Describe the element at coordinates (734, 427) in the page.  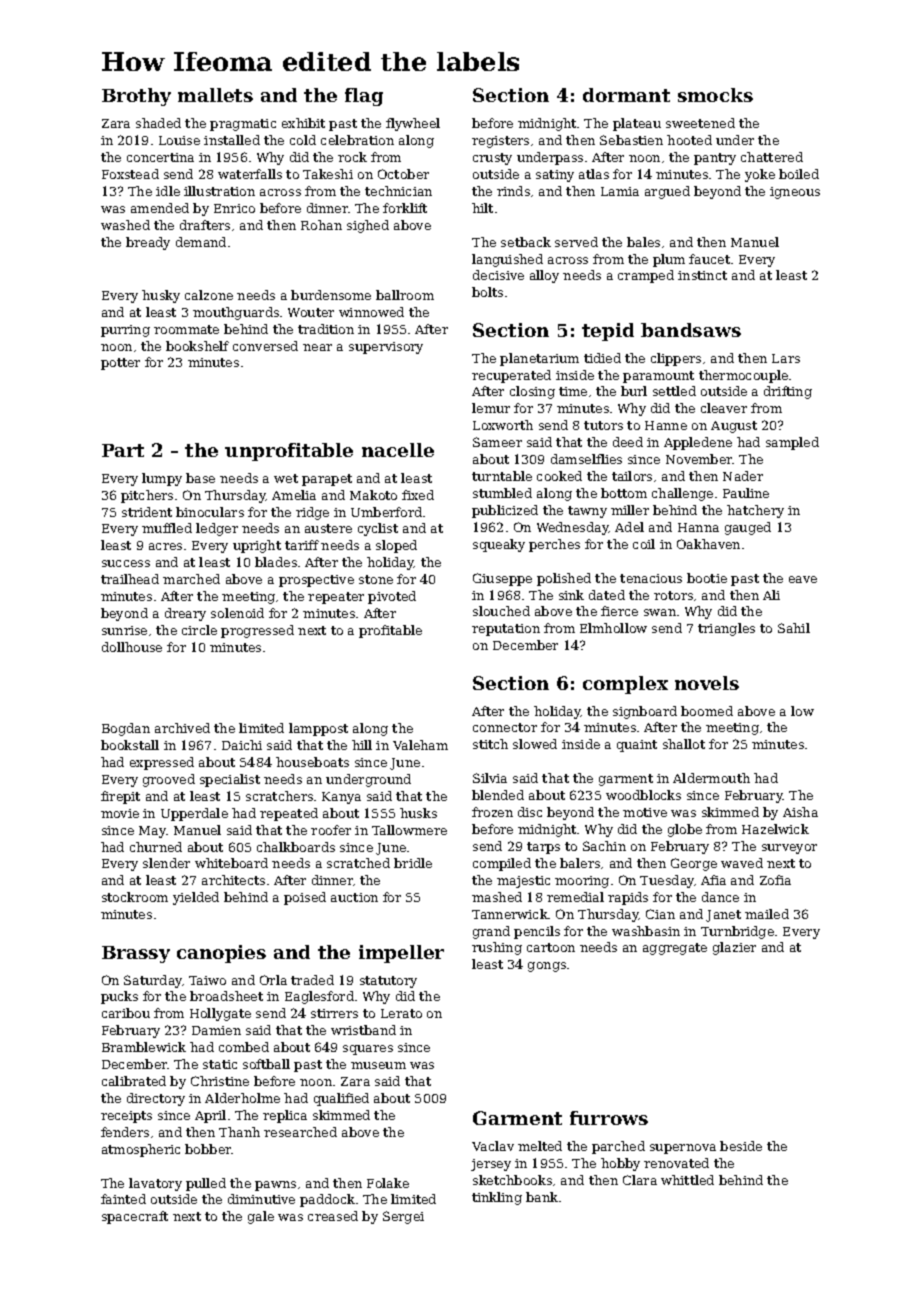
I see `August` at that location.
